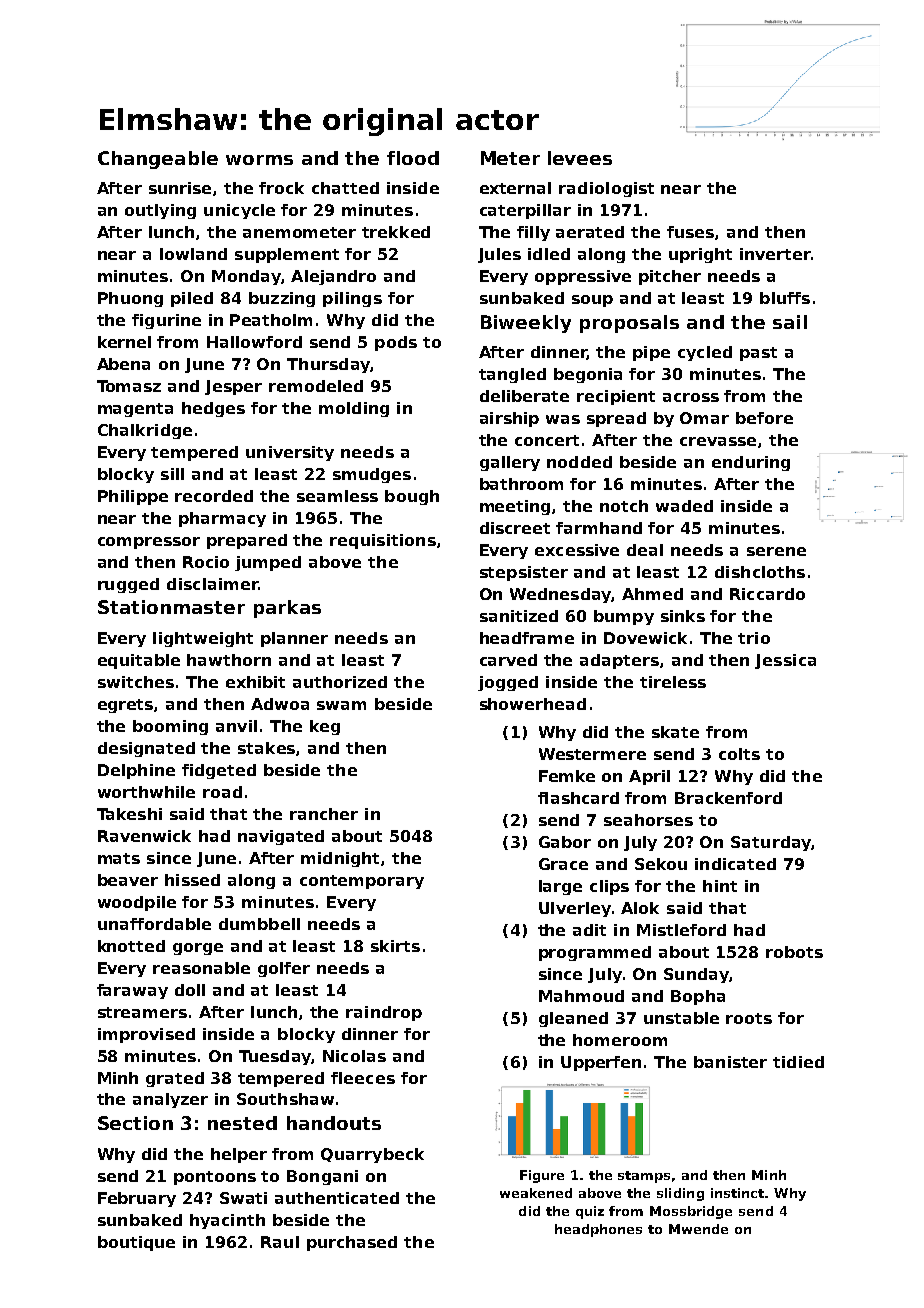  What do you see at coordinates (239, 211) in the page?
I see `unicycle` at bounding box center [239, 211].
